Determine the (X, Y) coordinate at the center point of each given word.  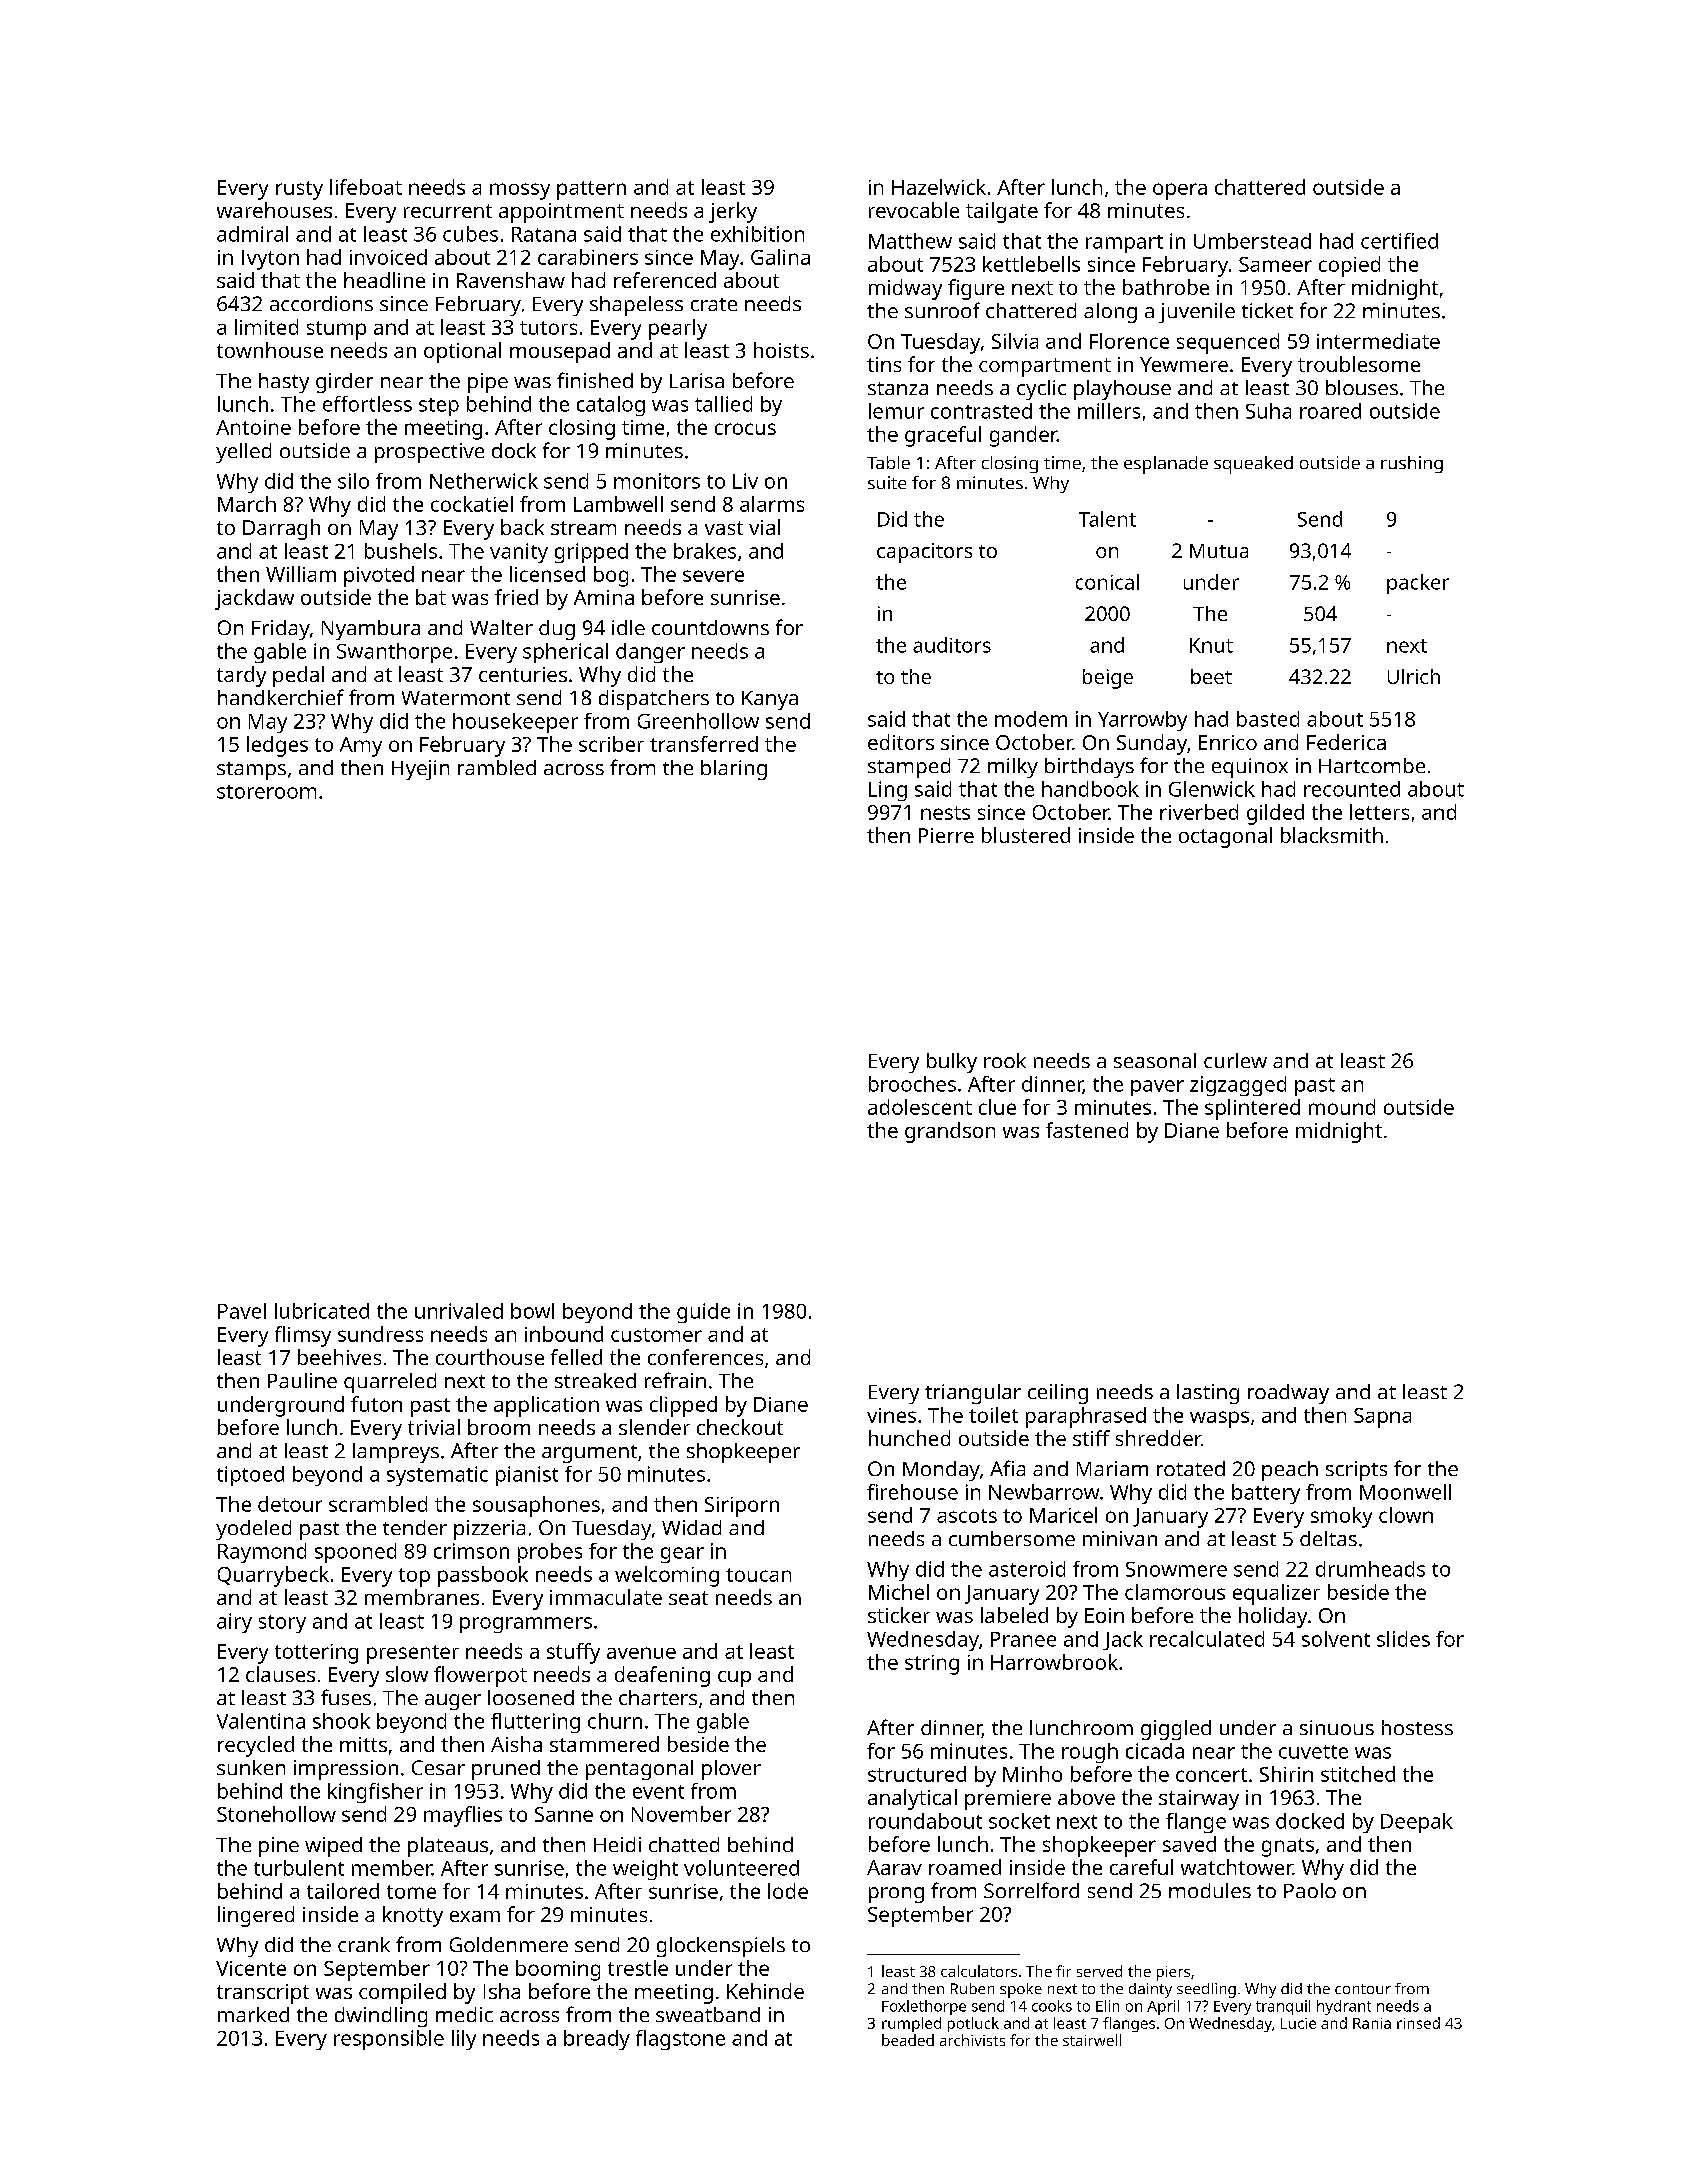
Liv (745, 481)
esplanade (1166, 465)
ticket (1267, 310)
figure (976, 289)
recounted (1352, 789)
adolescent (920, 1107)
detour (290, 1504)
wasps (1219, 1419)
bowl (532, 1311)
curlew (1235, 1060)
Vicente (251, 1968)
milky (1013, 768)
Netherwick (484, 481)
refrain (675, 1380)
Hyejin (420, 770)
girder (344, 383)
